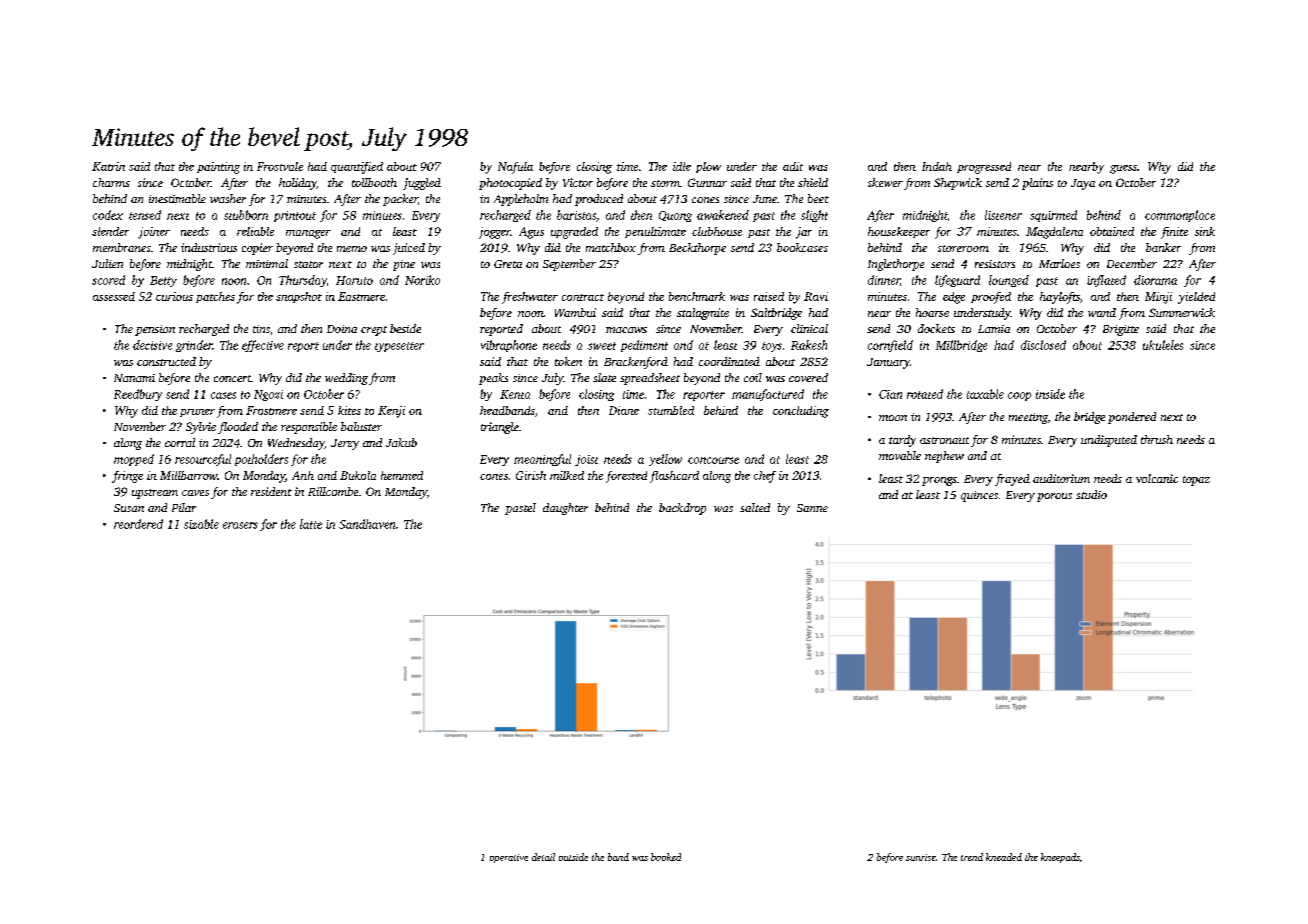  I want to click on haylofts, so click(1060, 298).
